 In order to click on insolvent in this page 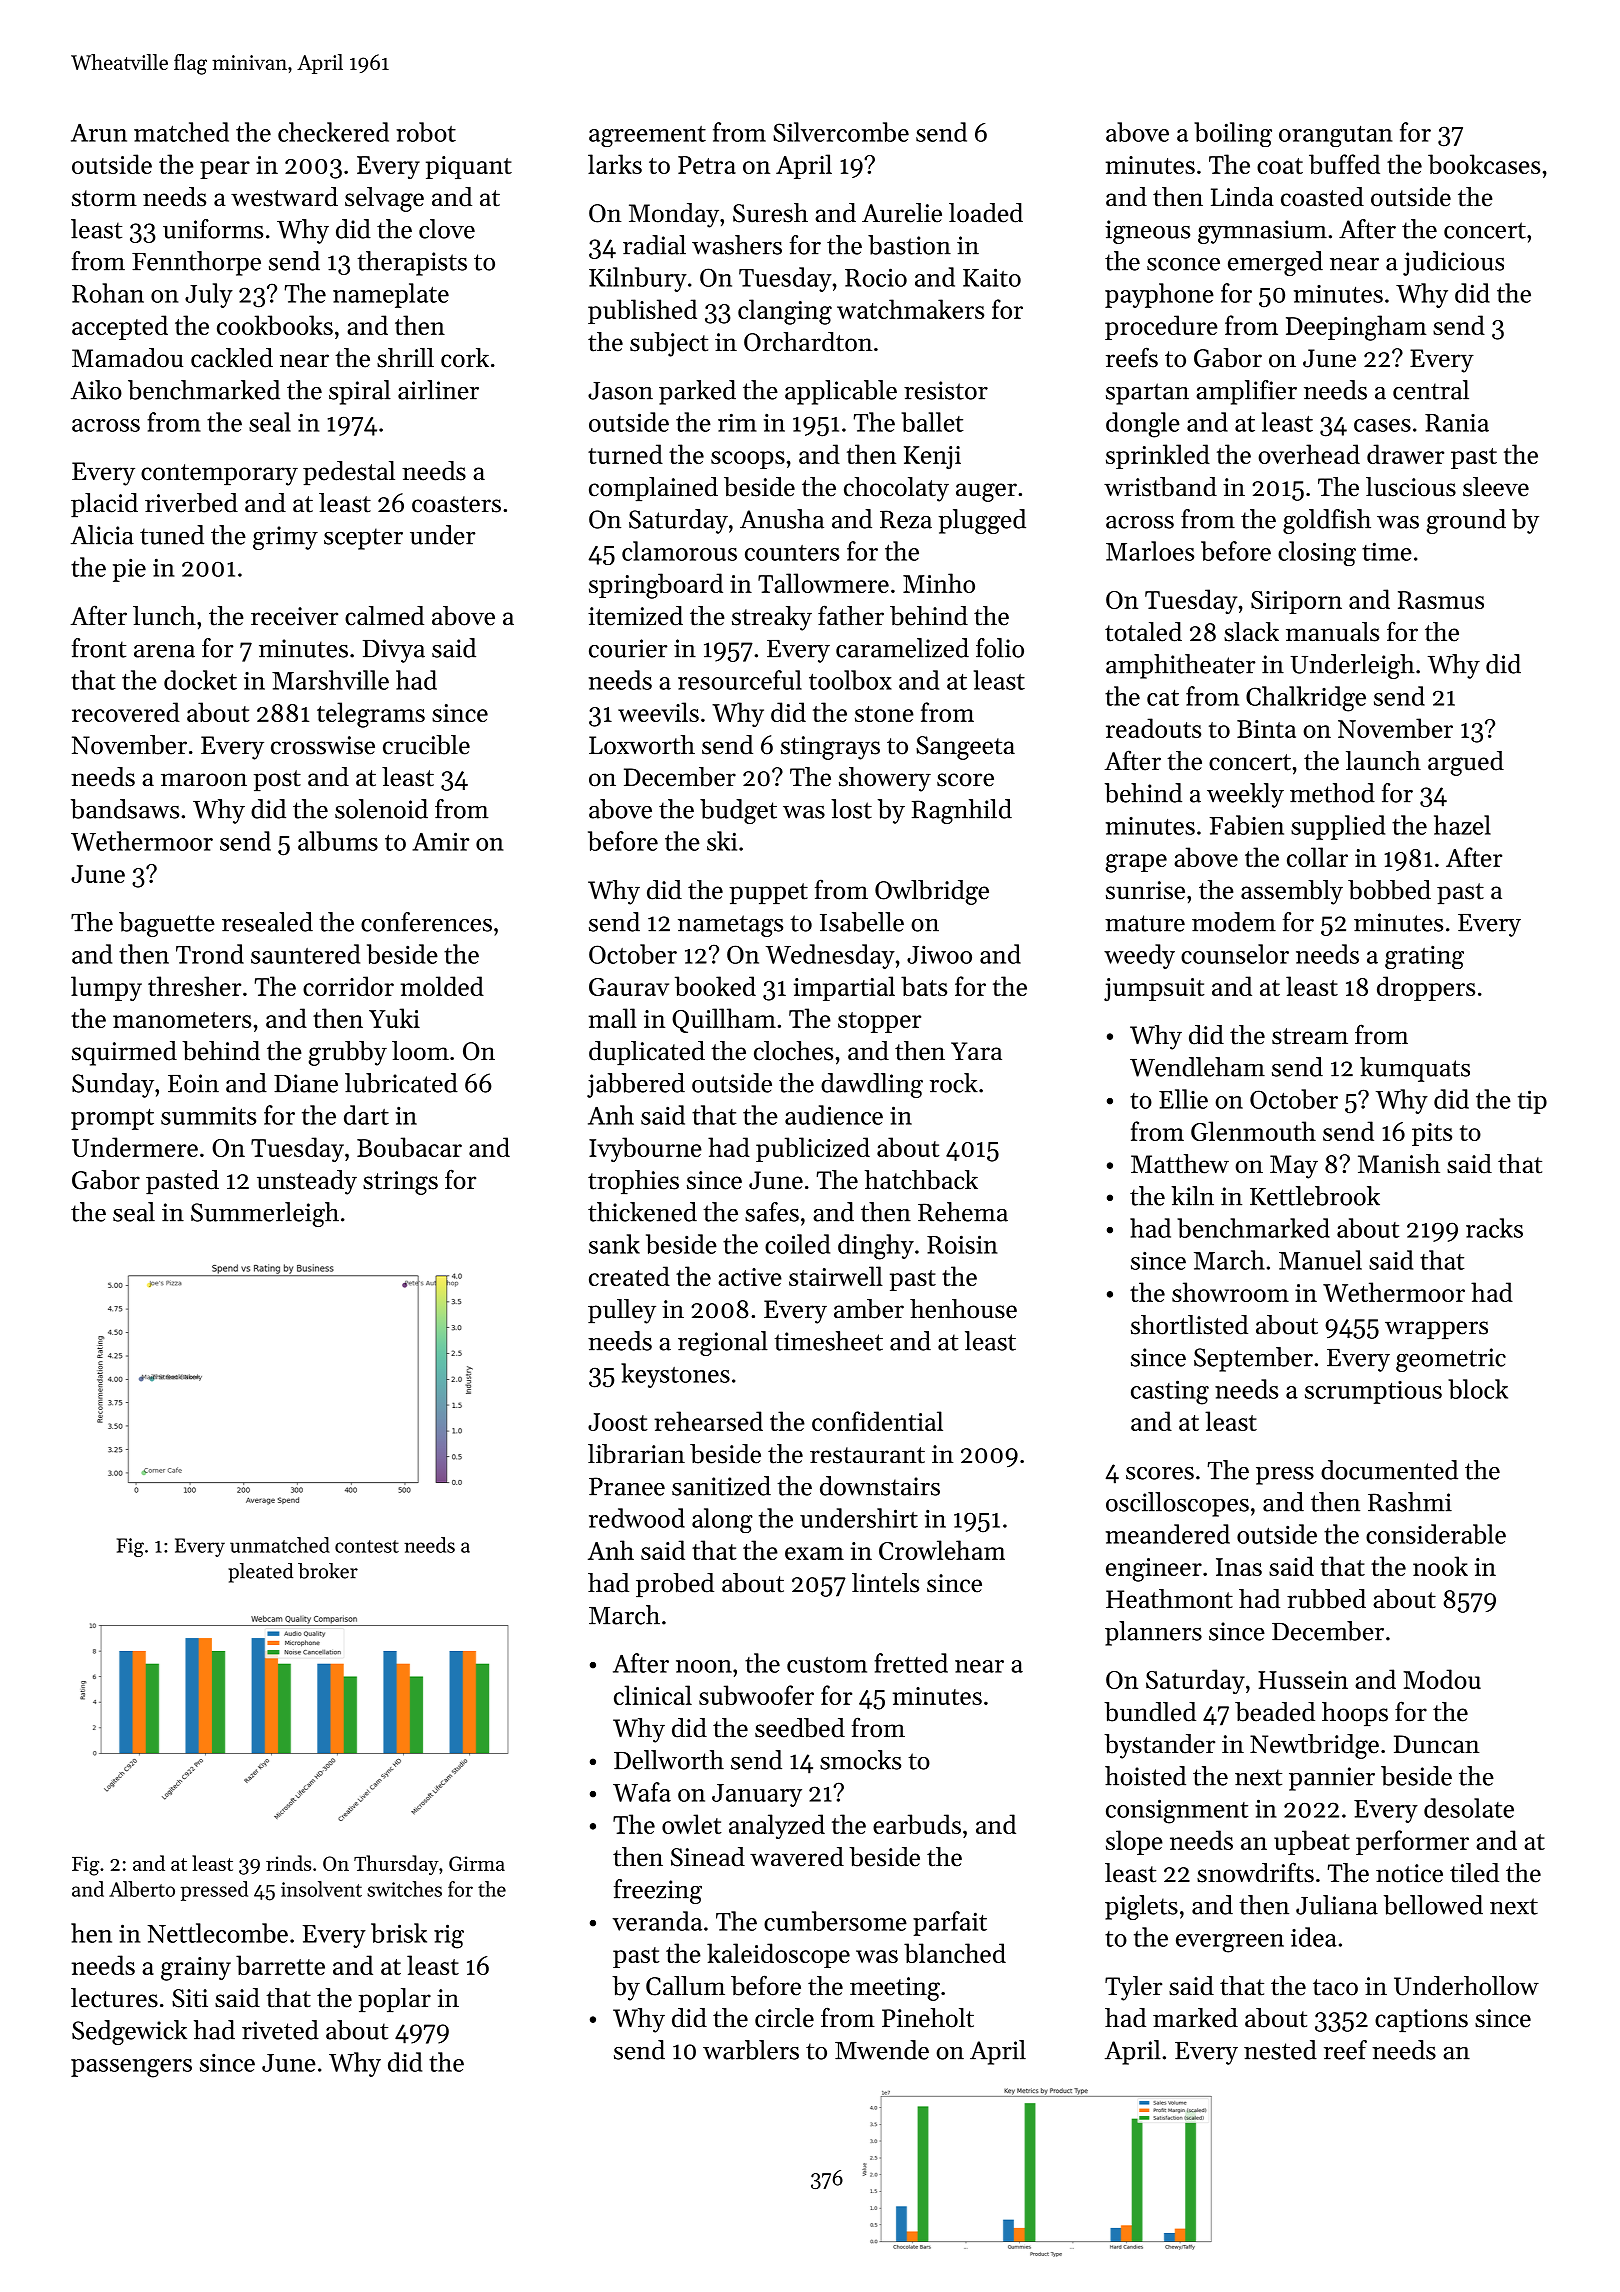, I will do `click(321, 1889)`.
